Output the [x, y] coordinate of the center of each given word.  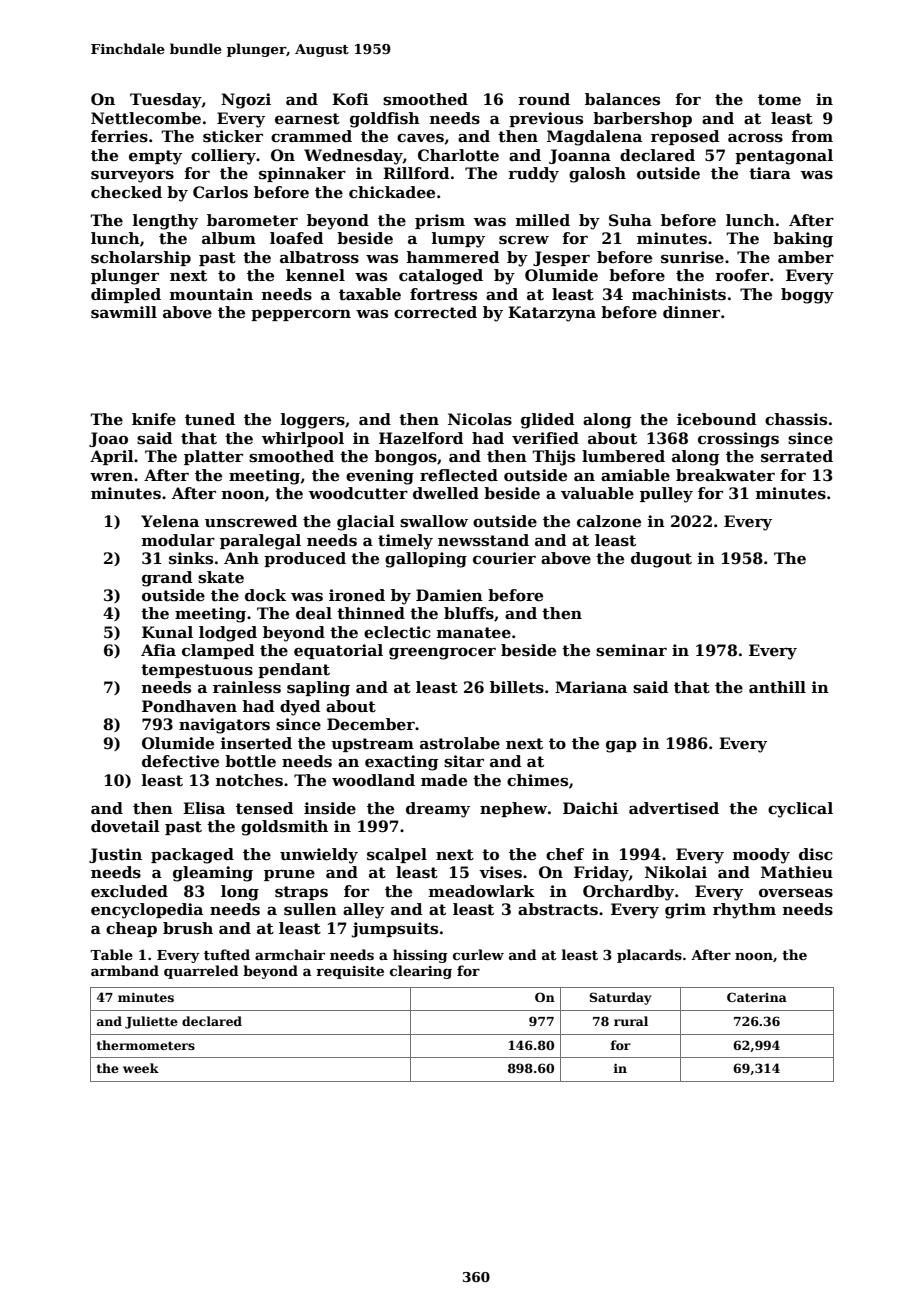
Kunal [167, 632]
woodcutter [358, 493]
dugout [661, 560]
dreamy [438, 810]
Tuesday [166, 101]
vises [500, 872]
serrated [797, 456]
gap [621, 746]
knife [154, 419]
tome [779, 100]
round [544, 99]
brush [188, 928]
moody [761, 856]
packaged [192, 856]
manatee [474, 633]
